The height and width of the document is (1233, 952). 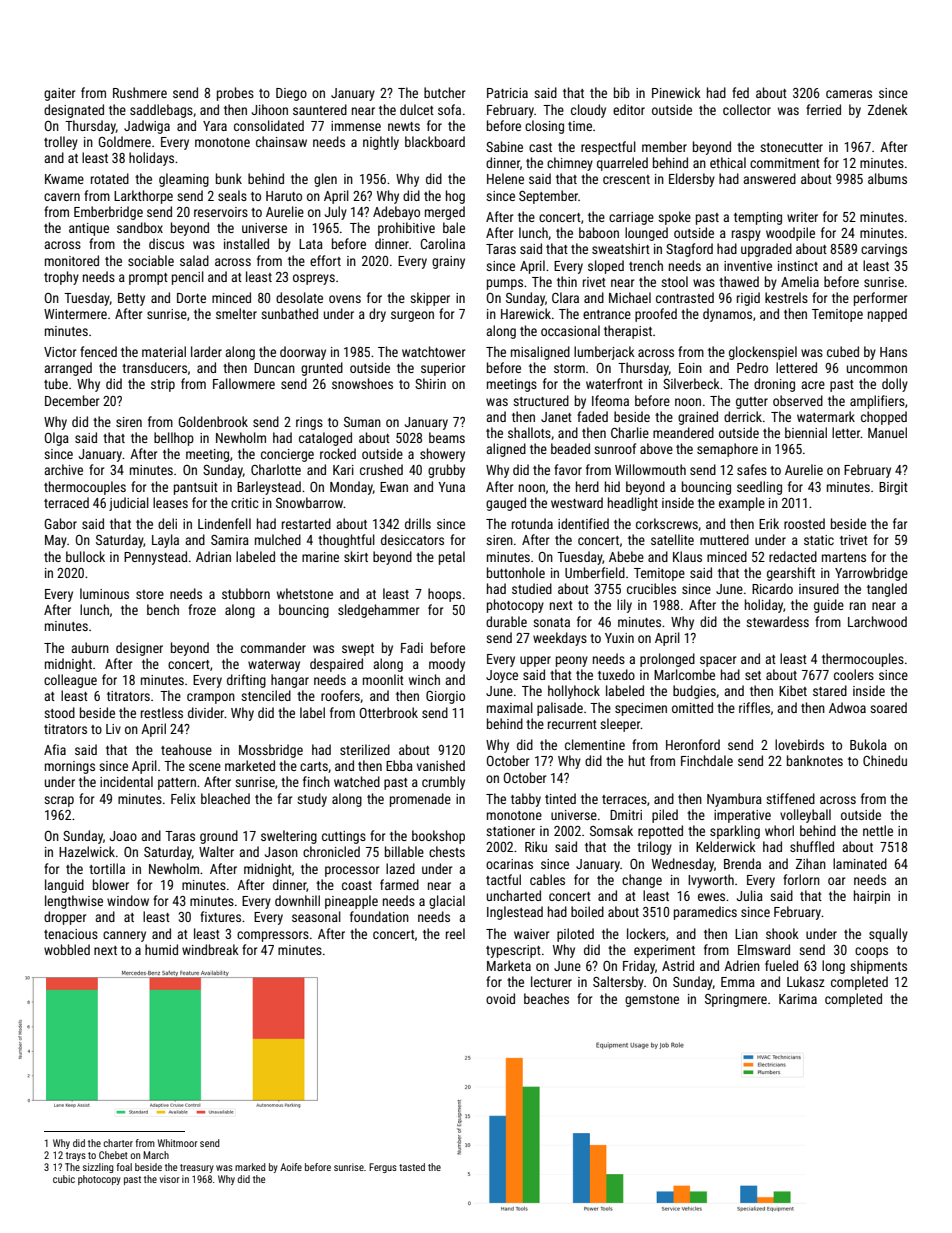 What do you see at coordinates (61, 143) in the document?
I see `trolley` at bounding box center [61, 143].
